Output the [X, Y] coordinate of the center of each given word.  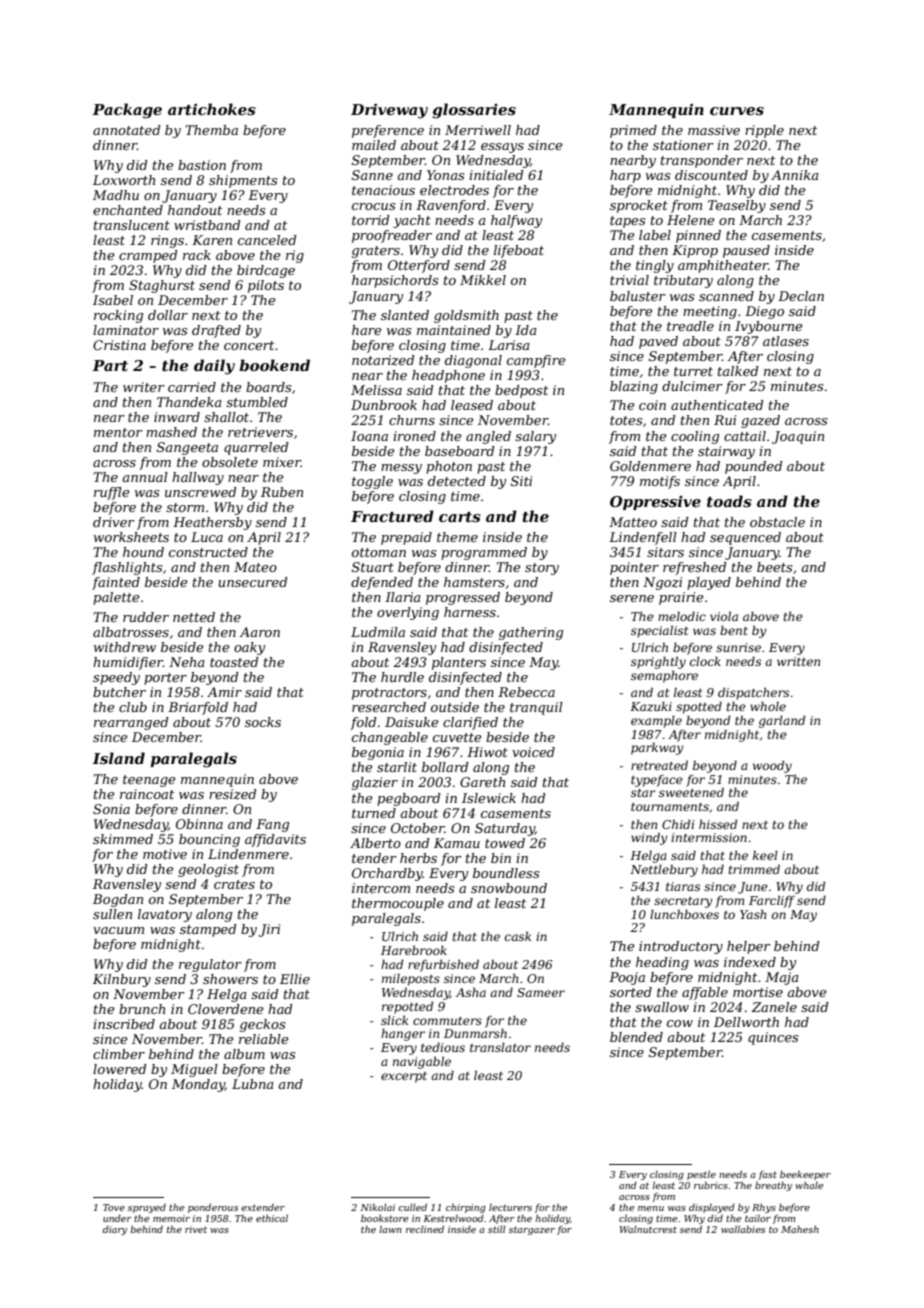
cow [680, 1023]
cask [518, 936]
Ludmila [378, 632]
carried [192, 387]
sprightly [658, 662]
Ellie [295, 979]
